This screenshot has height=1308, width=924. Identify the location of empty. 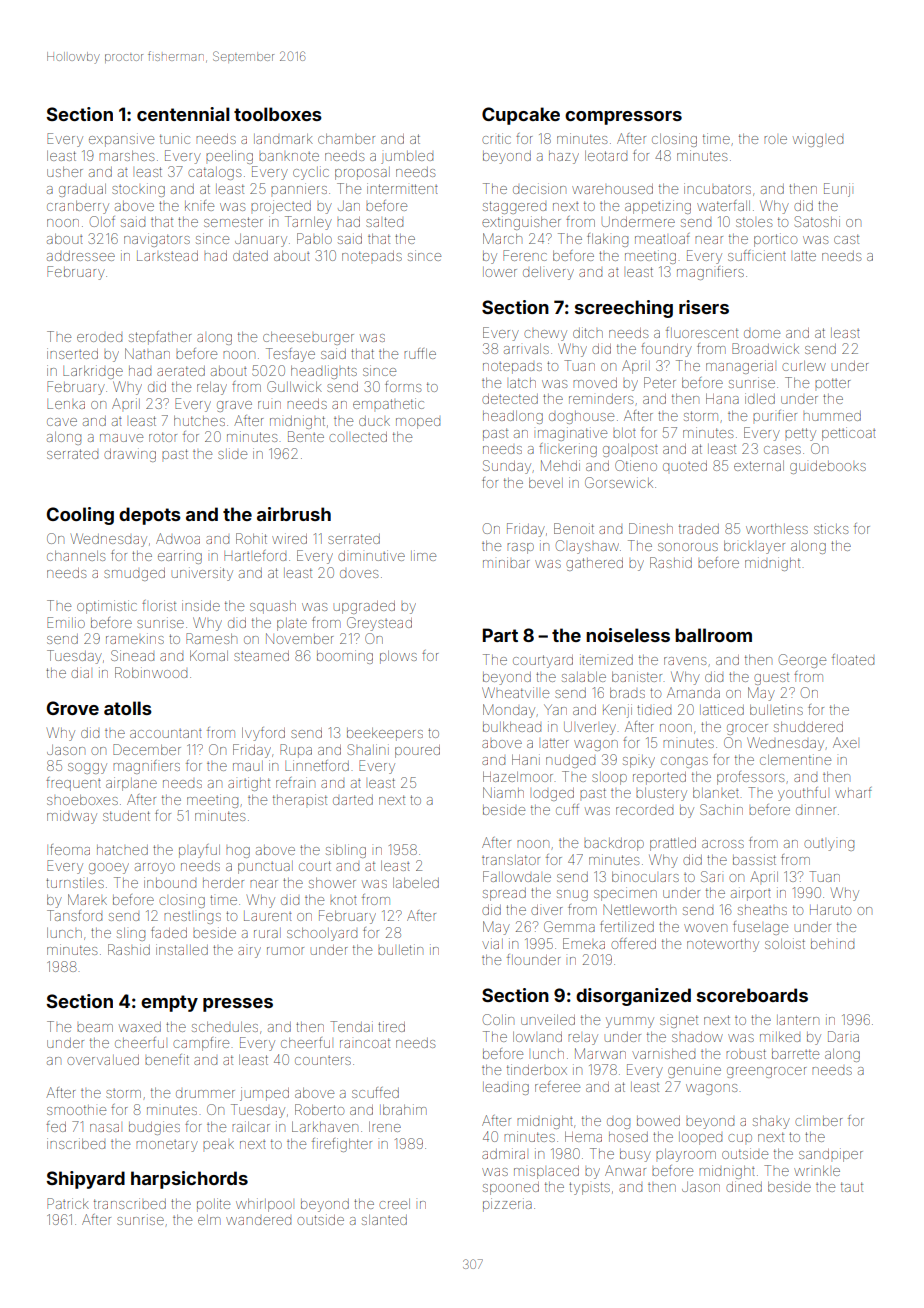
(169, 1003).
